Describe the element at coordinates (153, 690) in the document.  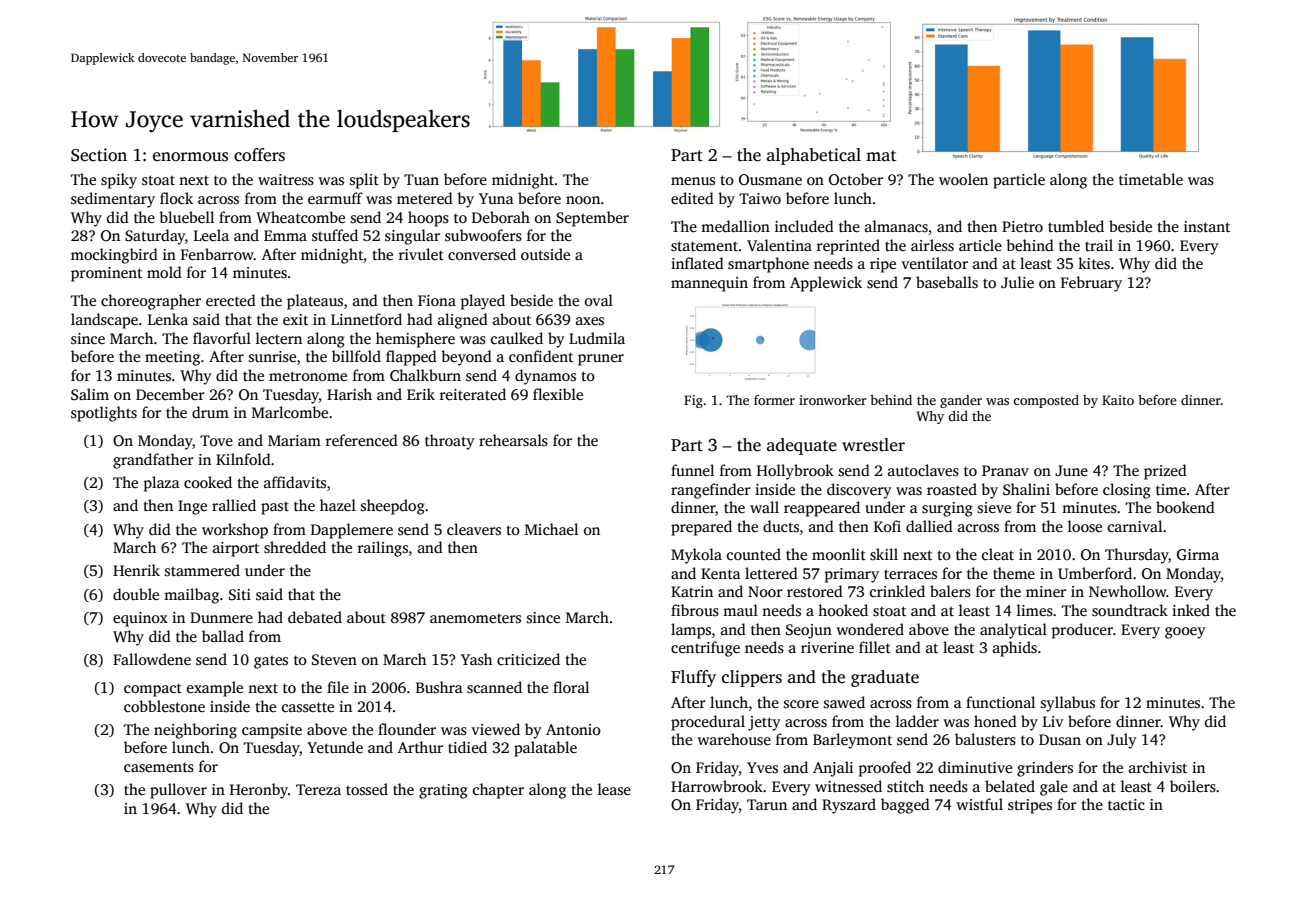
I see `compact` at that location.
